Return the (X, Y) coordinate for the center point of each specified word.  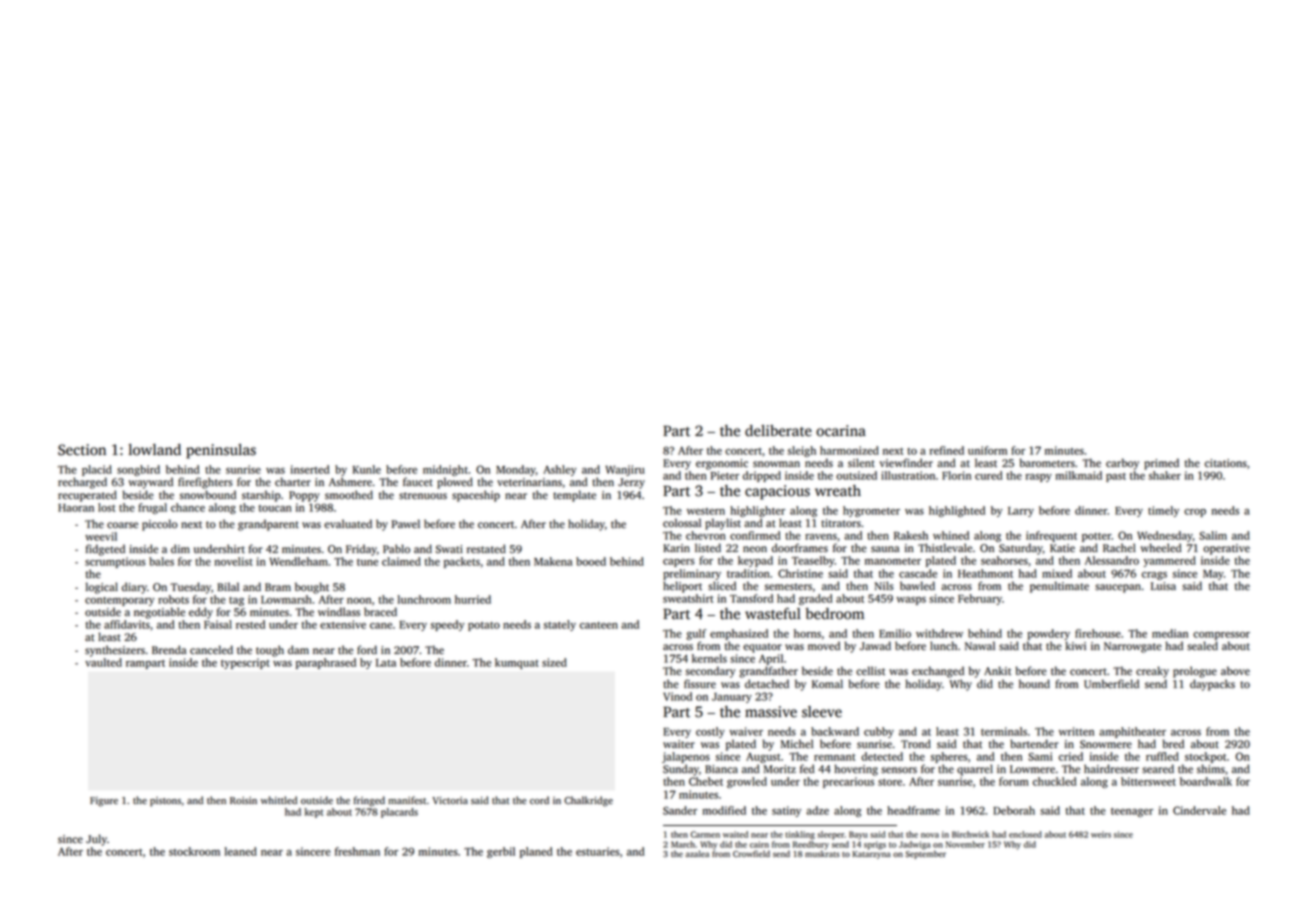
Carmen (705, 834)
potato (484, 626)
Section (82, 450)
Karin (676, 548)
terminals (1004, 731)
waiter (679, 744)
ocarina (841, 431)
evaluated (348, 524)
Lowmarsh (286, 599)
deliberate (778, 431)
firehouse (1098, 633)
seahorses (1004, 560)
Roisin (243, 801)
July (96, 840)
